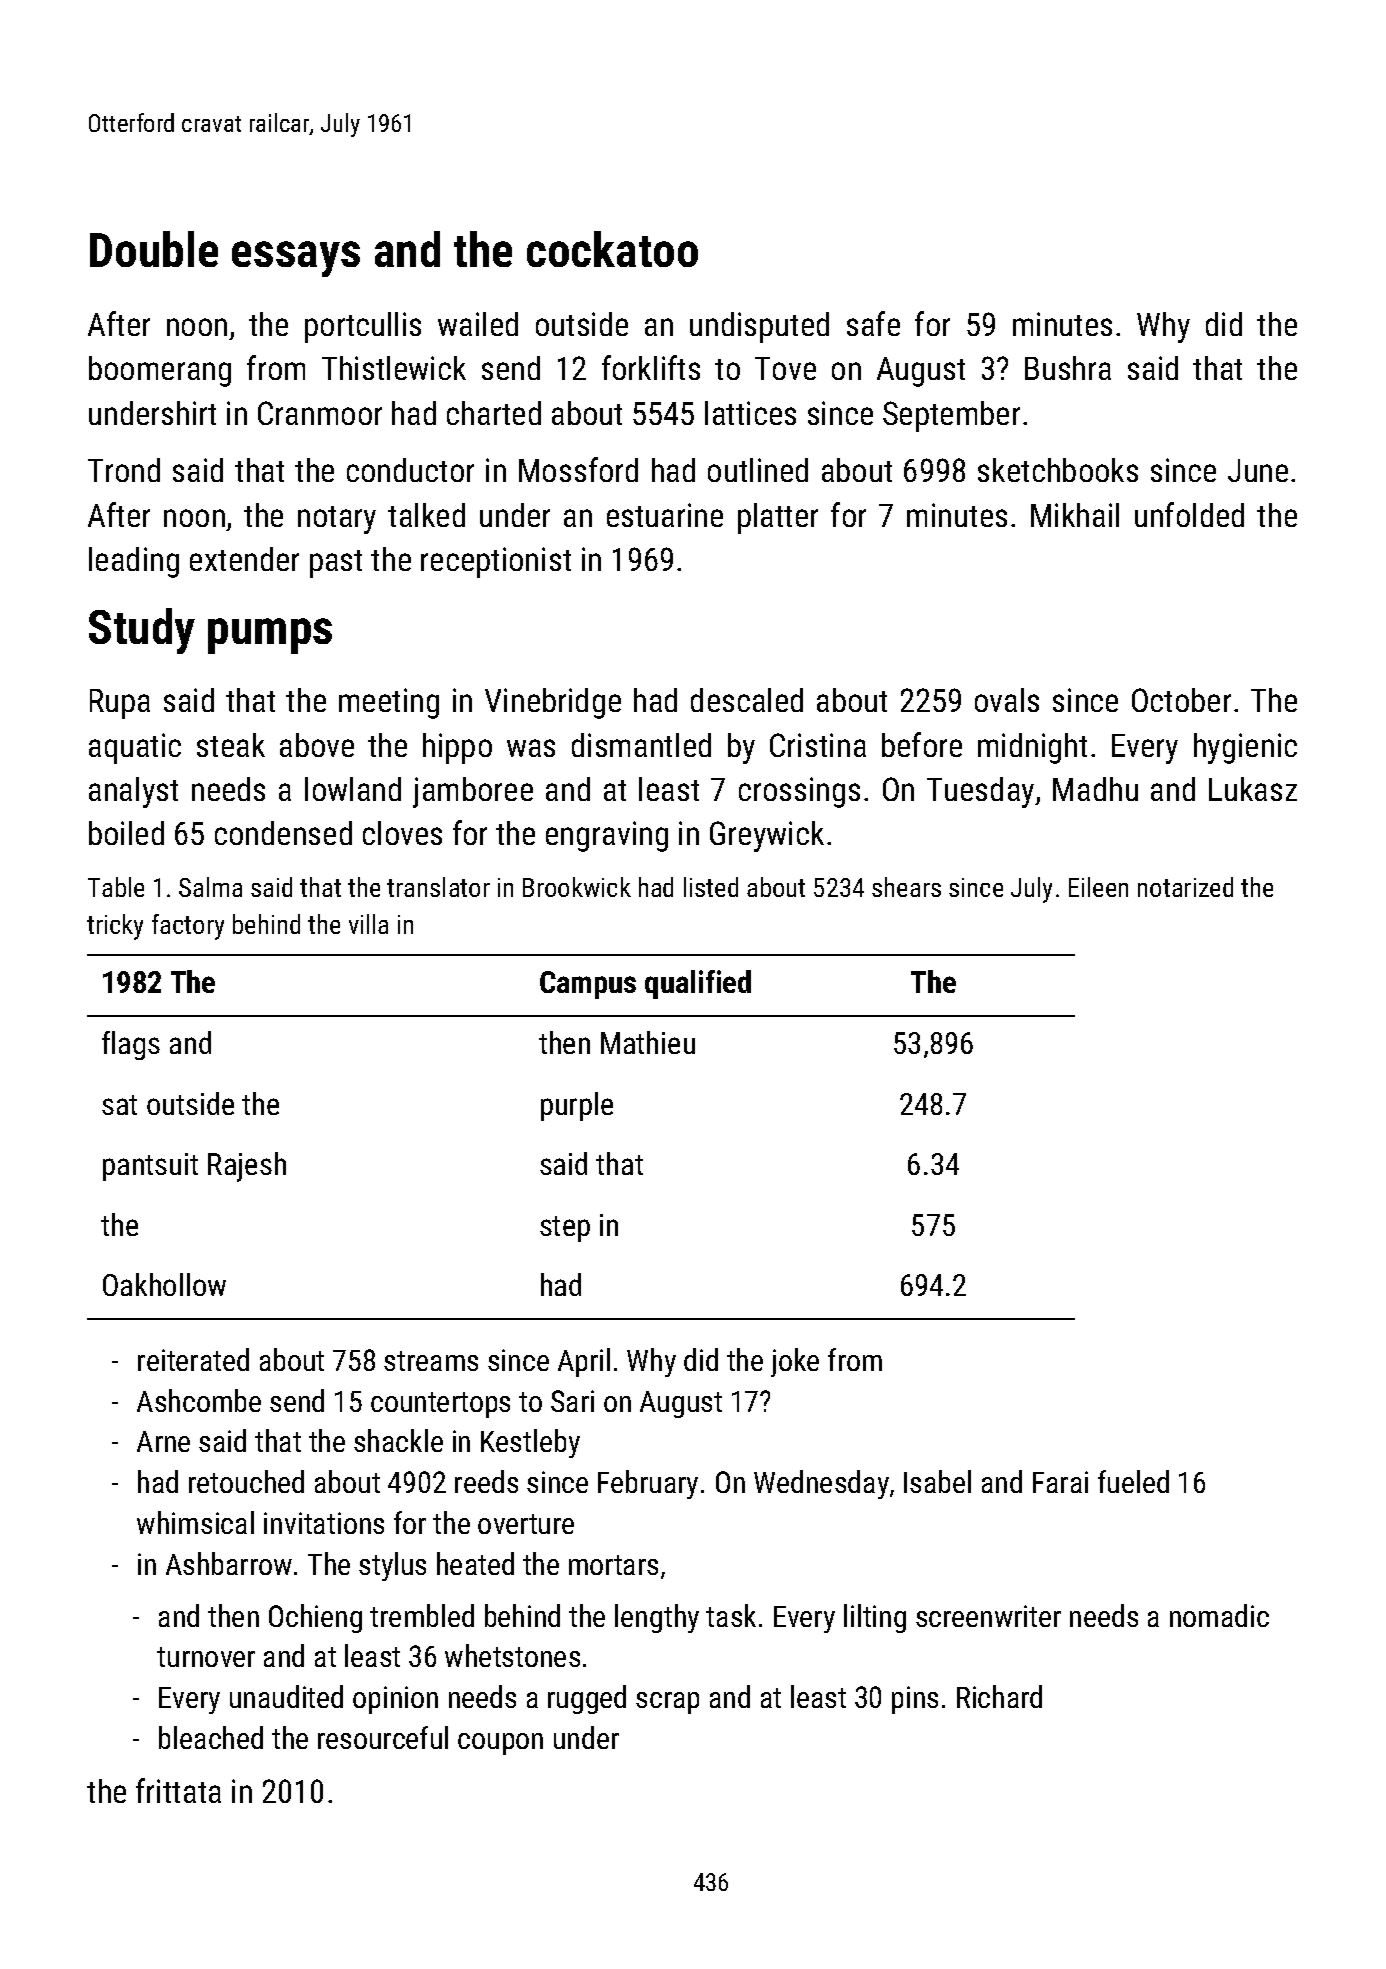 This screenshot has height=1969, width=1386. Describe the element at coordinates (1098, 887) in the screenshot. I see `Eileen` at that location.
